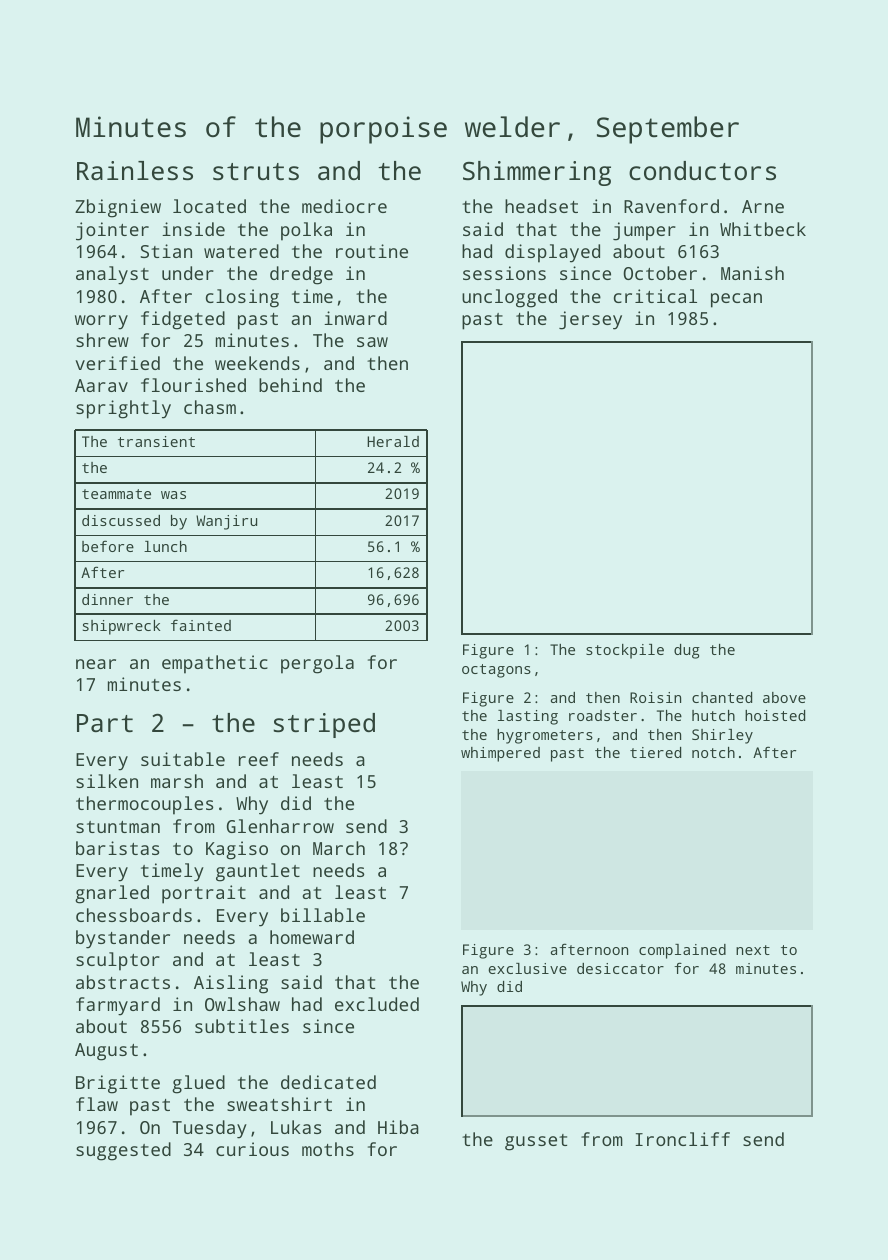  What do you see at coordinates (537, 173) in the screenshot?
I see `Shimmering` at bounding box center [537, 173].
